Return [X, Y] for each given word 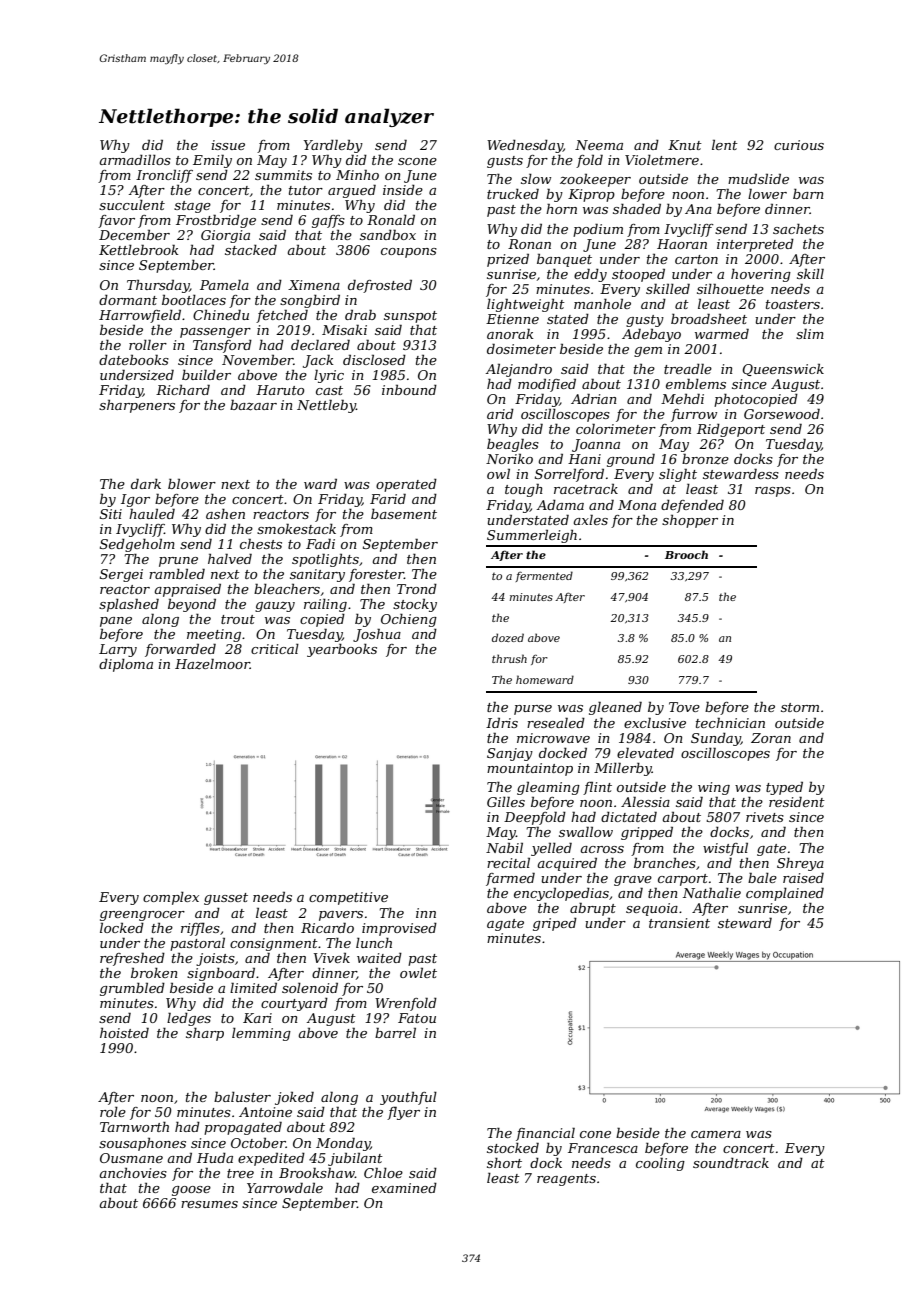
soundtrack [731, 1163]
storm [800, 707]
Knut [685, 145]
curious [799, 145]
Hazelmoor [212, 664]
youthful [408, 1098]
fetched [282, 316]
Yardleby [333, 146]
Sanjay [510, 754]
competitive [348, 898]
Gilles [506, 801]
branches [665, 863]
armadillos [135, 160]
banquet [564, 260]
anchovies [133, 1173]
